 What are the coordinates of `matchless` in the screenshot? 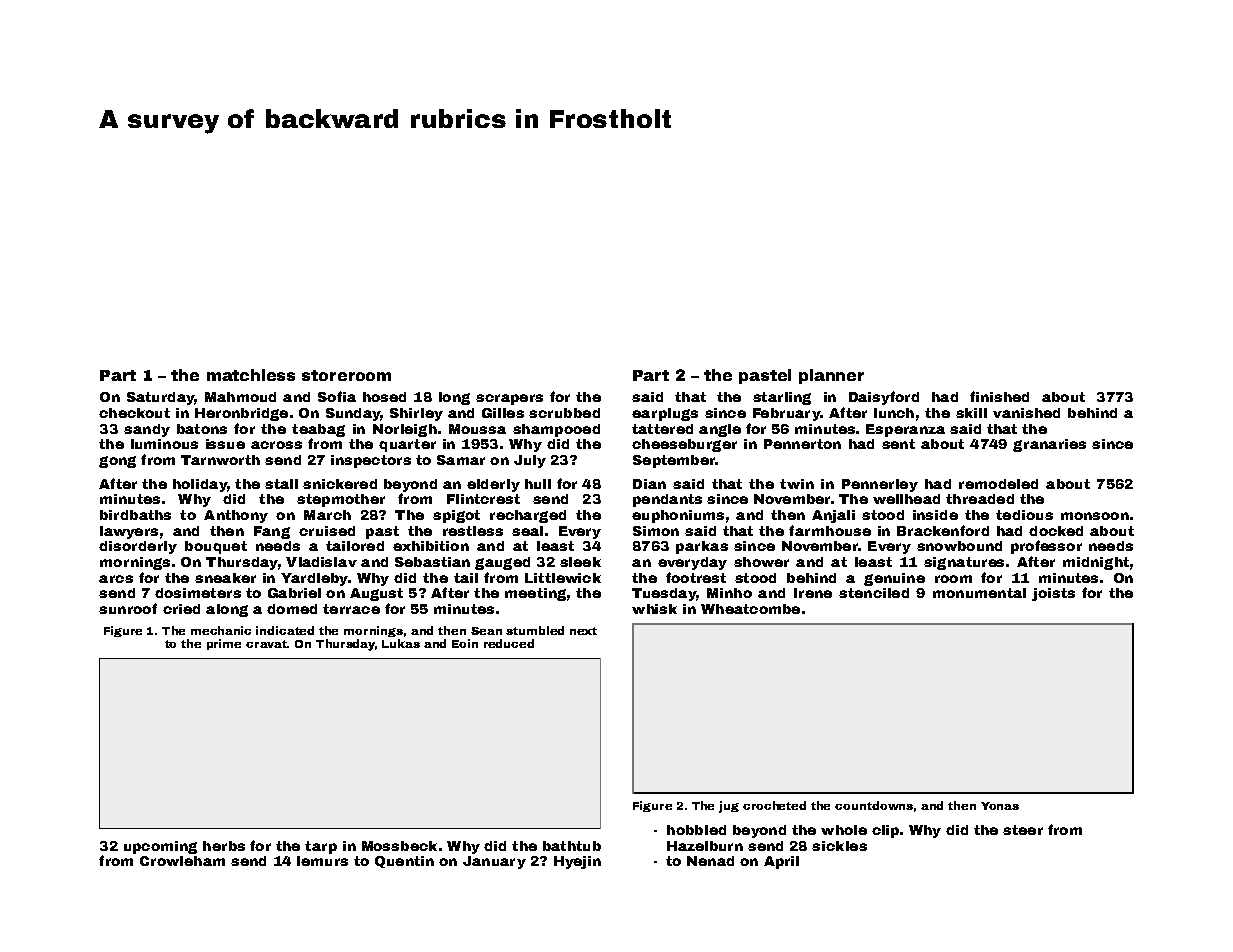 It's located at (251, 375).
